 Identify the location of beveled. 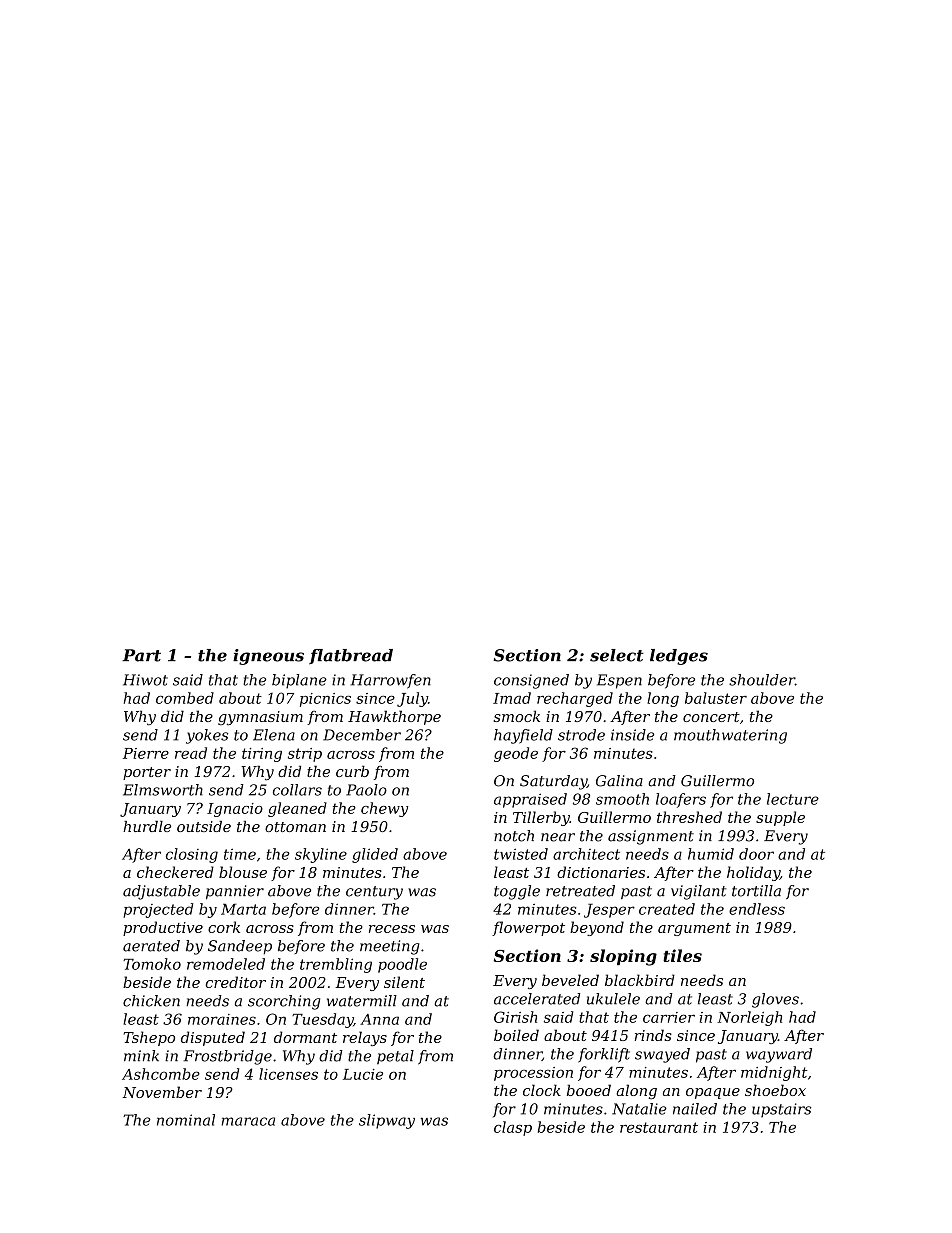
(570, 980).
